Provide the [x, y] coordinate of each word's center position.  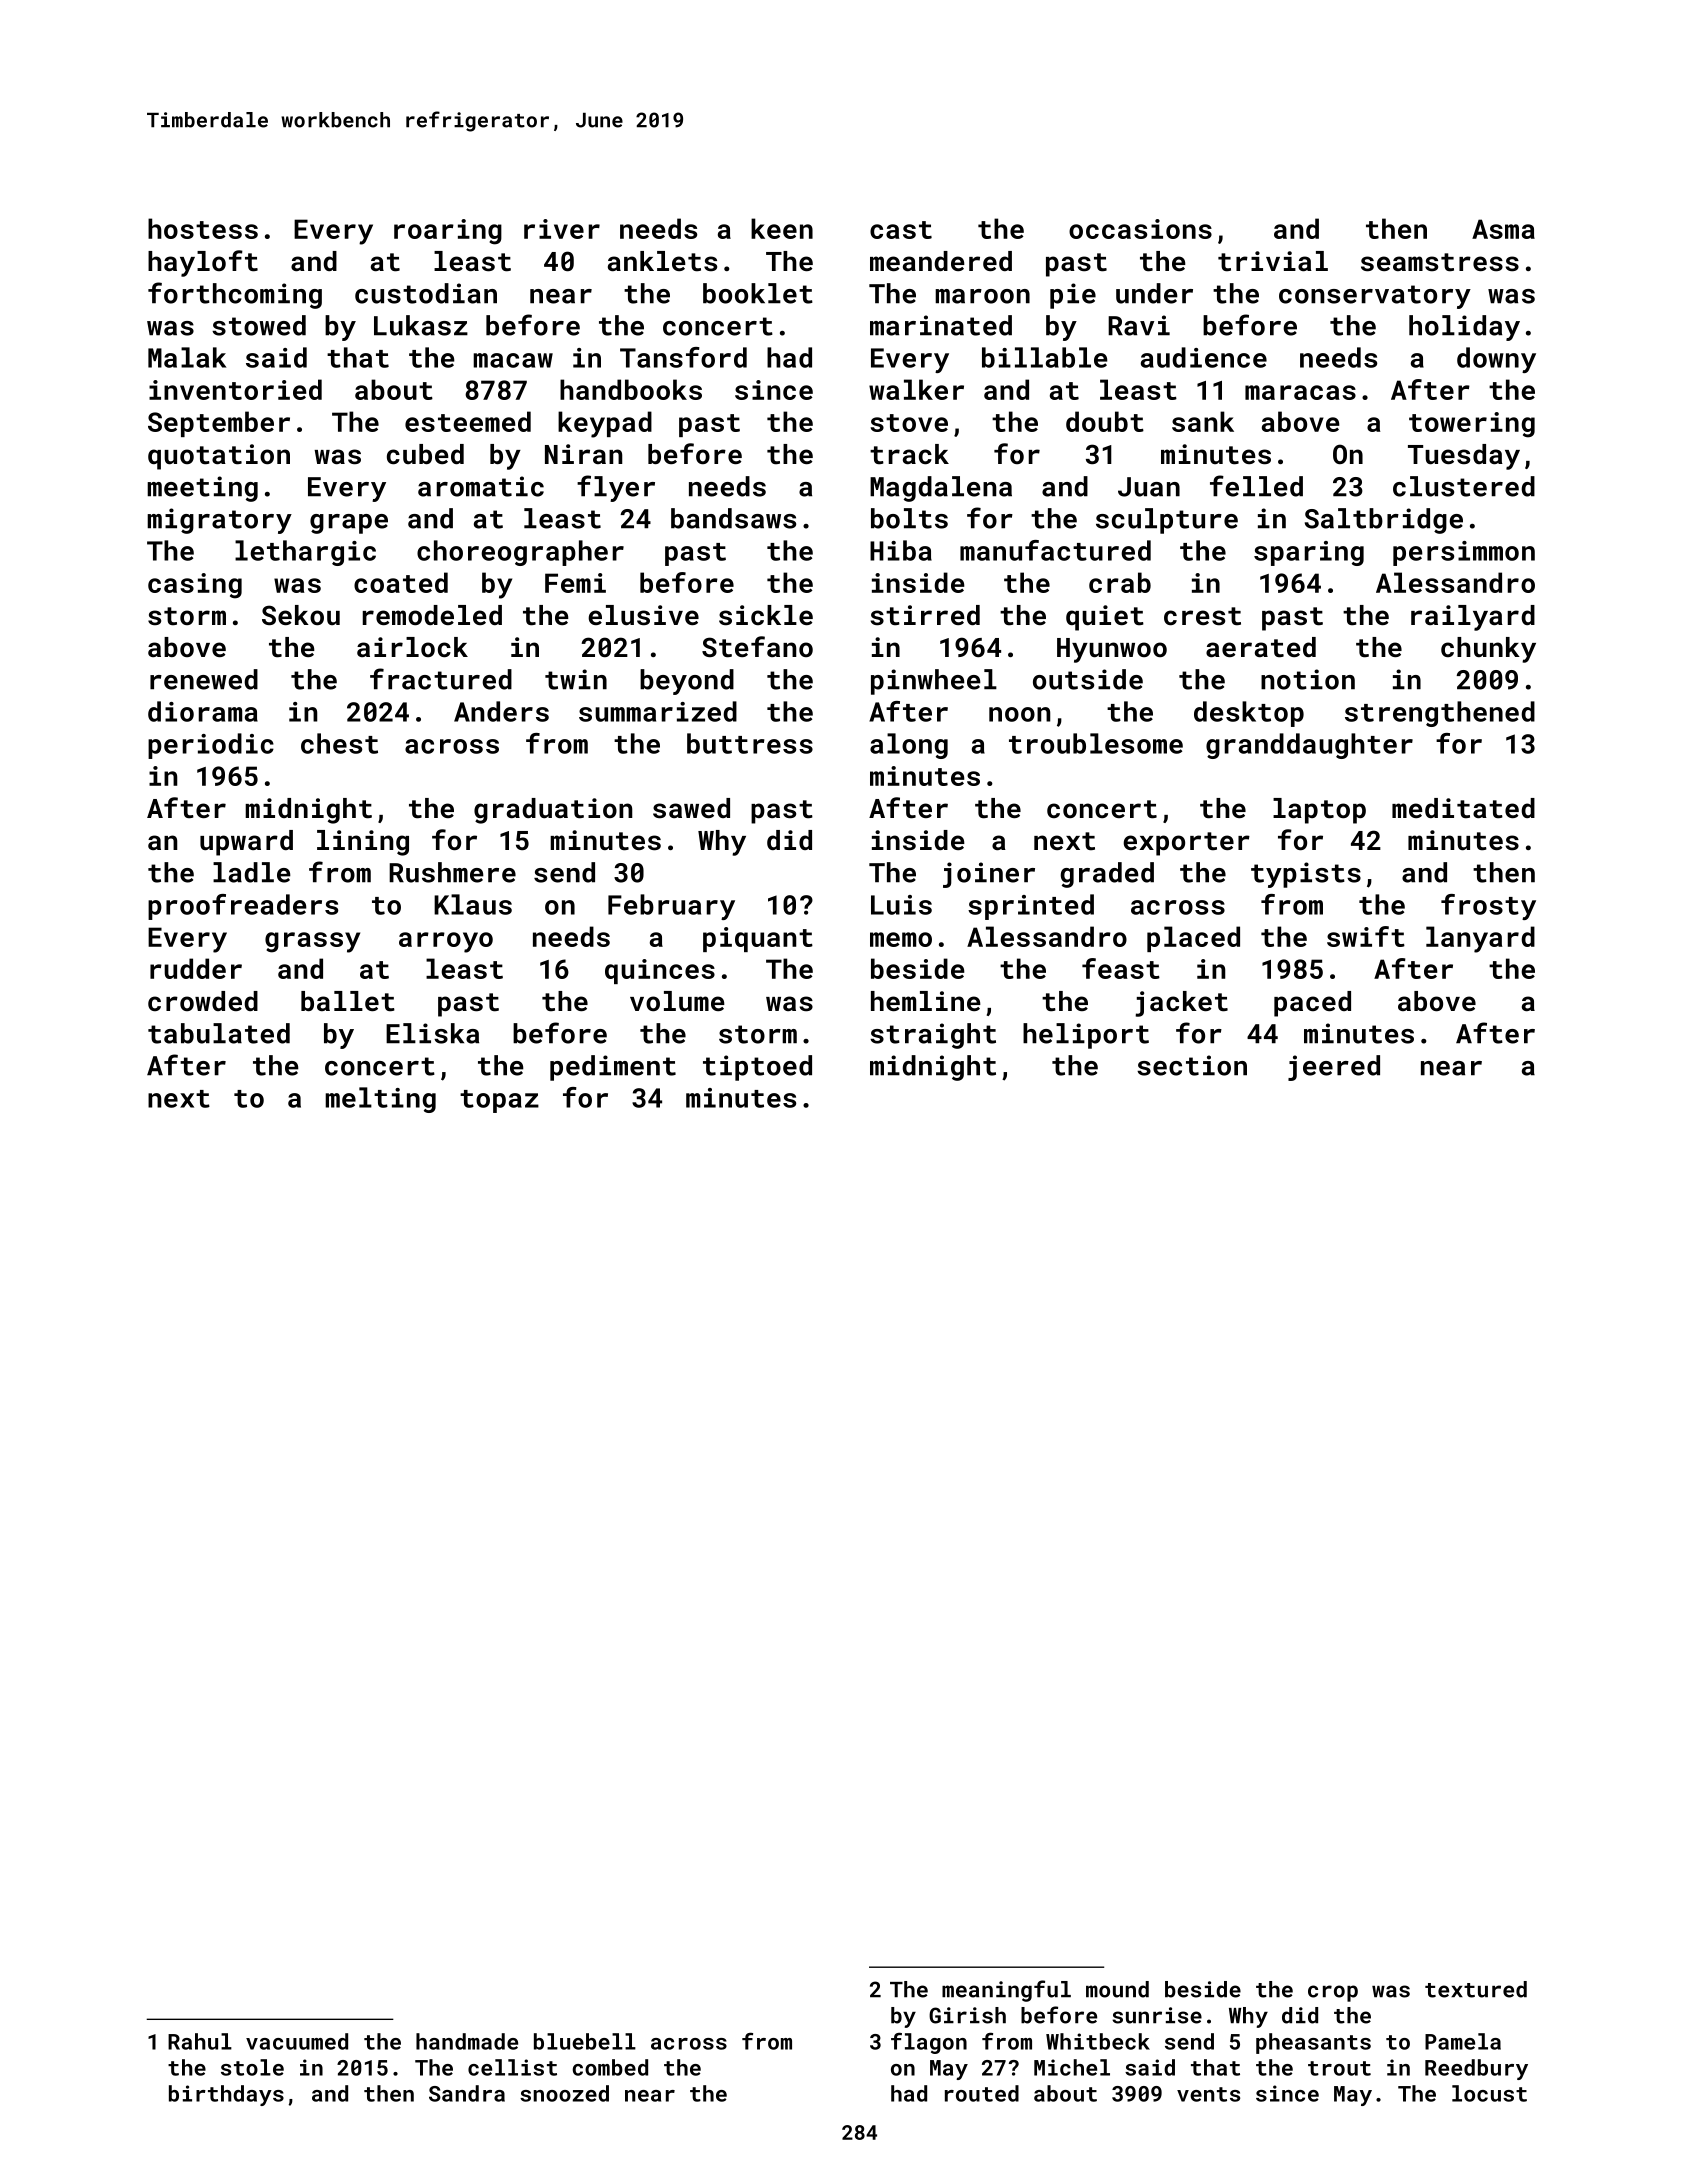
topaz [499, 1101]
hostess [203, 228]
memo [901, 939]
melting [380, 1100]
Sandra [467, 2093]
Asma [1503, 229]
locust [1489, 2093]
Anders [501, 711]
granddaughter [1309, 746]
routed [982, 2093]
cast [901, 230]
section [1192, 1065]
